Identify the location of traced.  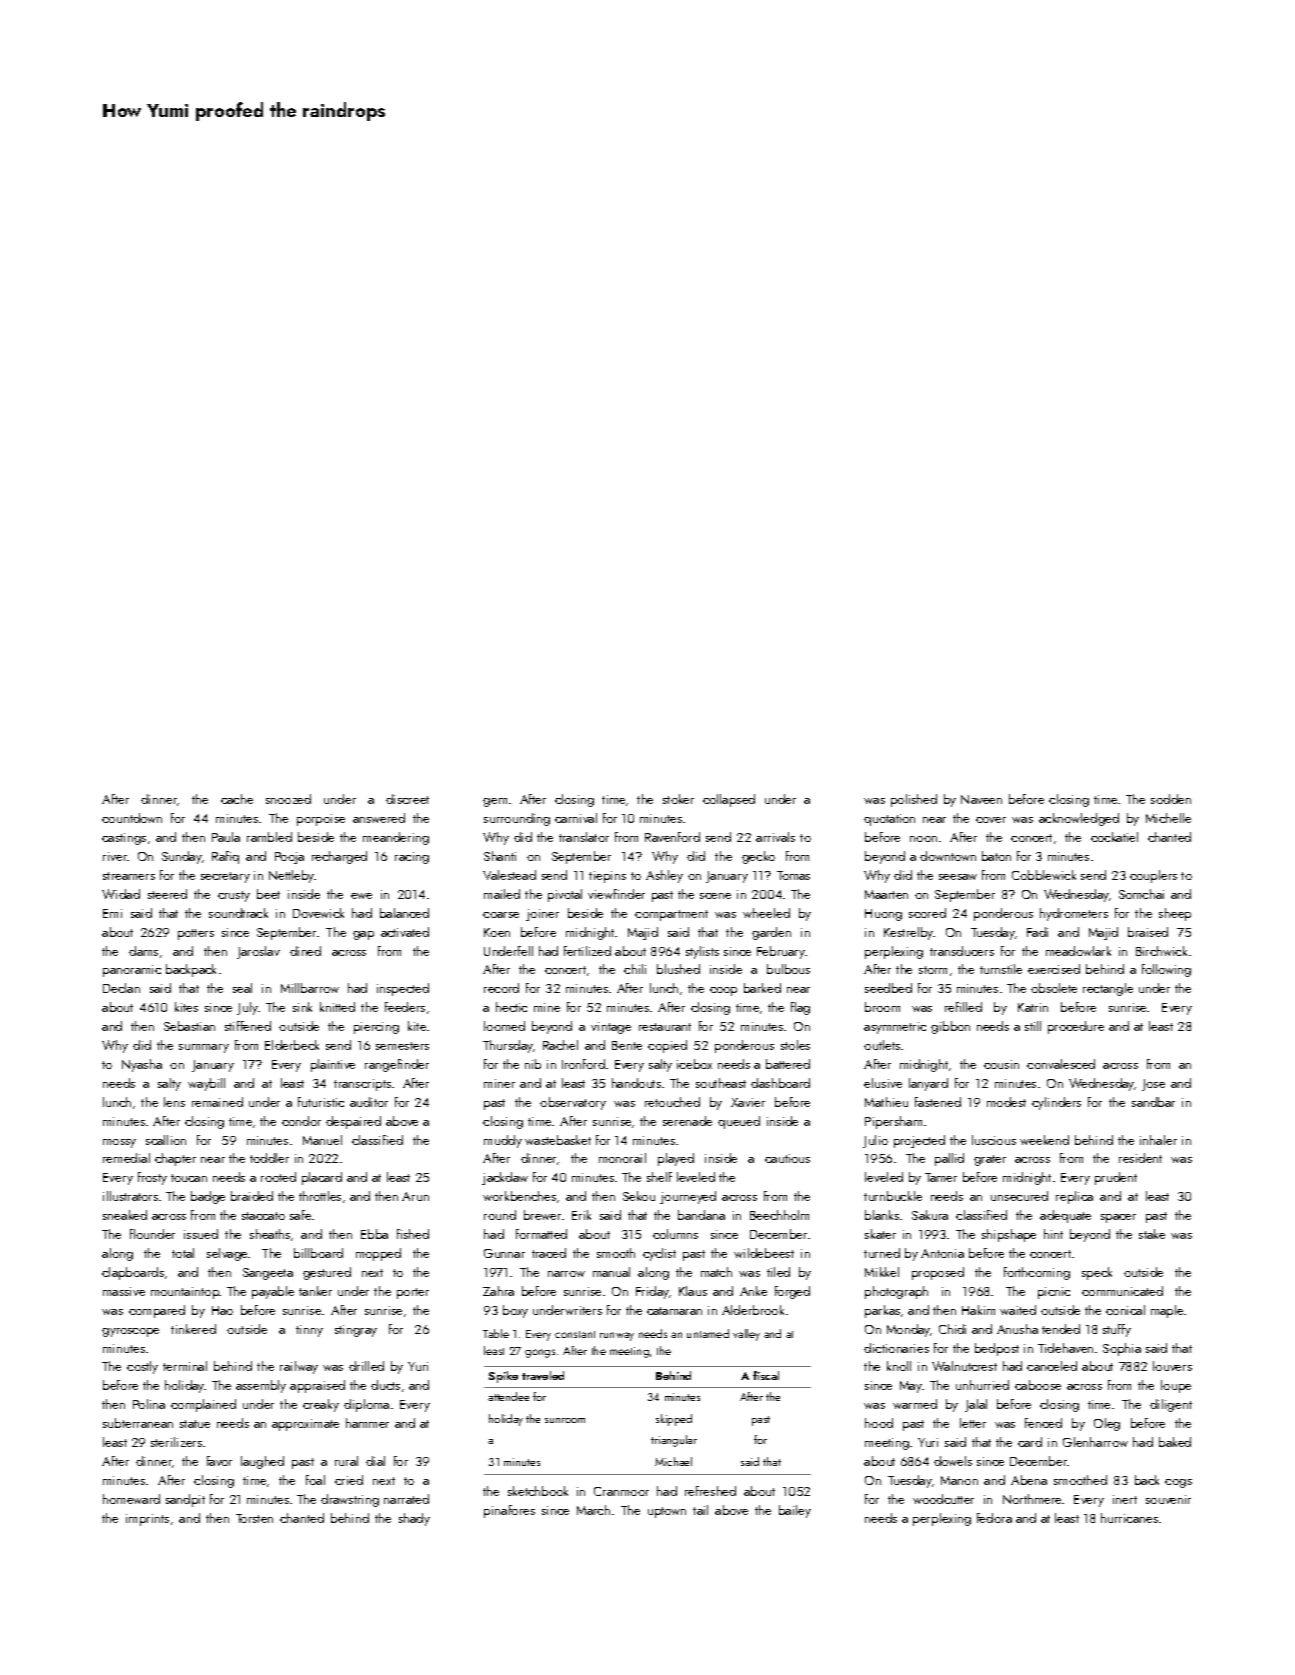
(549, 1253).
